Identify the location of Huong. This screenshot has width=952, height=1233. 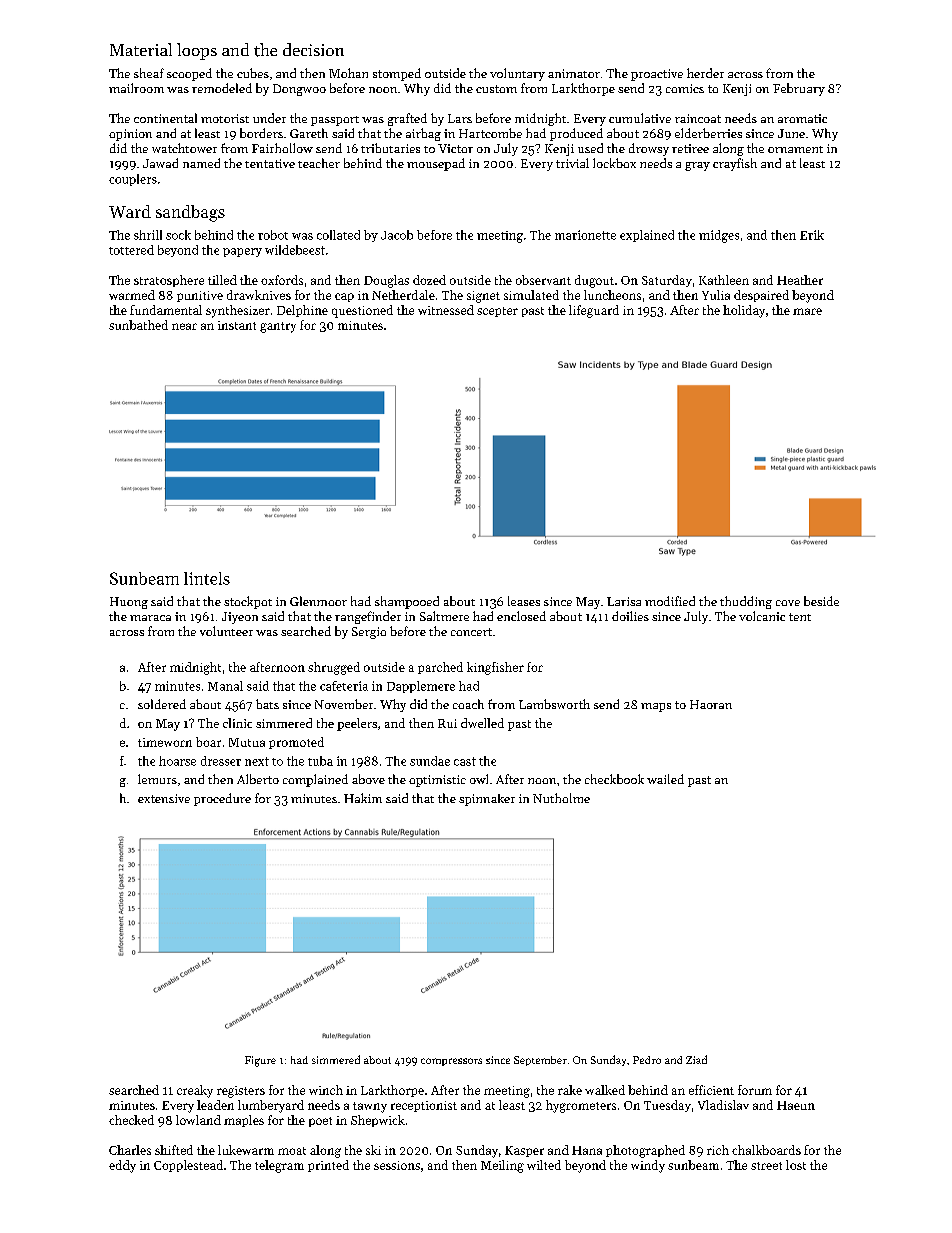
(129, 603).
